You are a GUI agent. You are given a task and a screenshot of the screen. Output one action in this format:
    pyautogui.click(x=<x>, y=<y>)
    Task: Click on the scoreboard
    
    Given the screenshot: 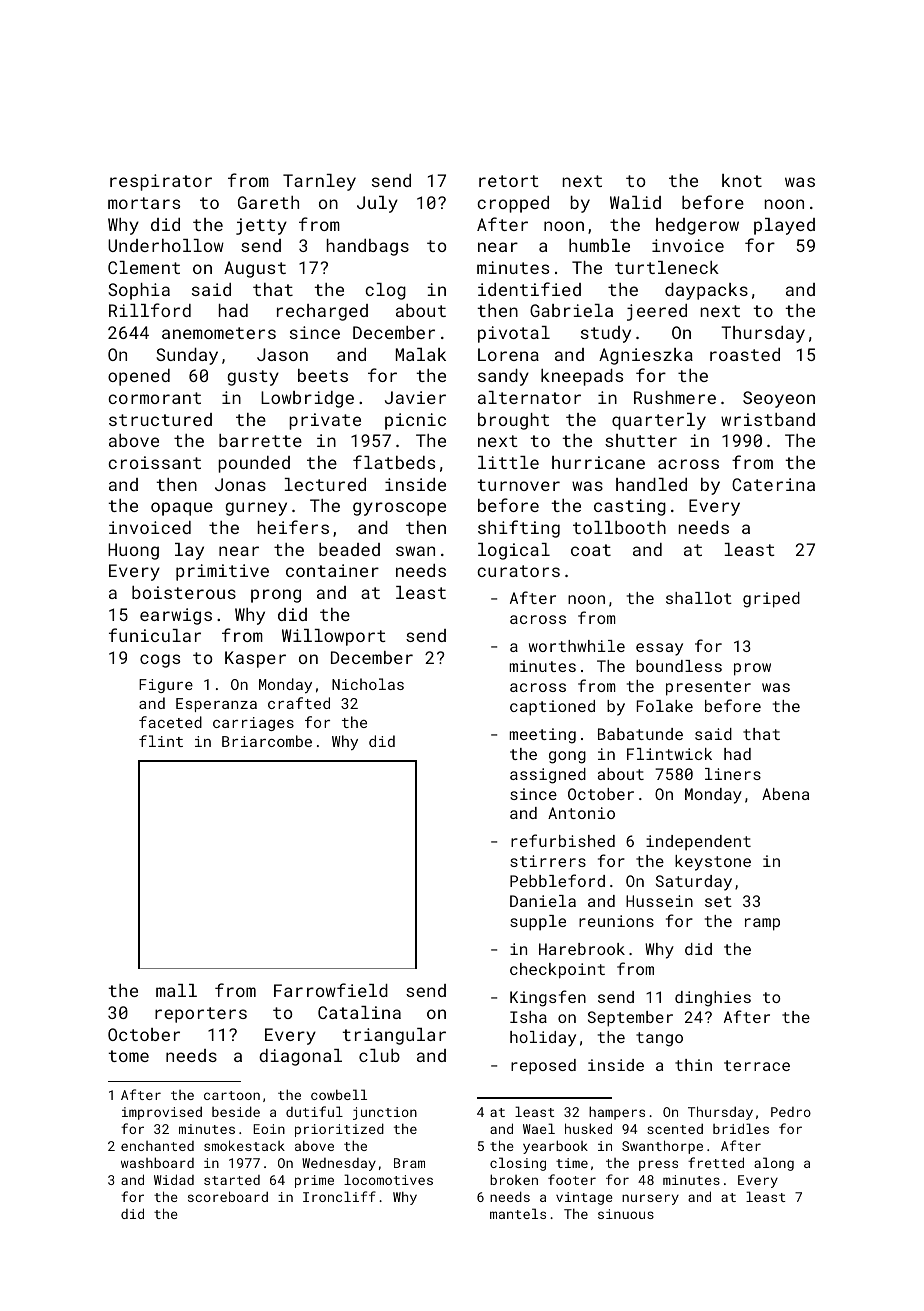 What is the action you would take?
    pyautogui.click(x=228, y=1196)
